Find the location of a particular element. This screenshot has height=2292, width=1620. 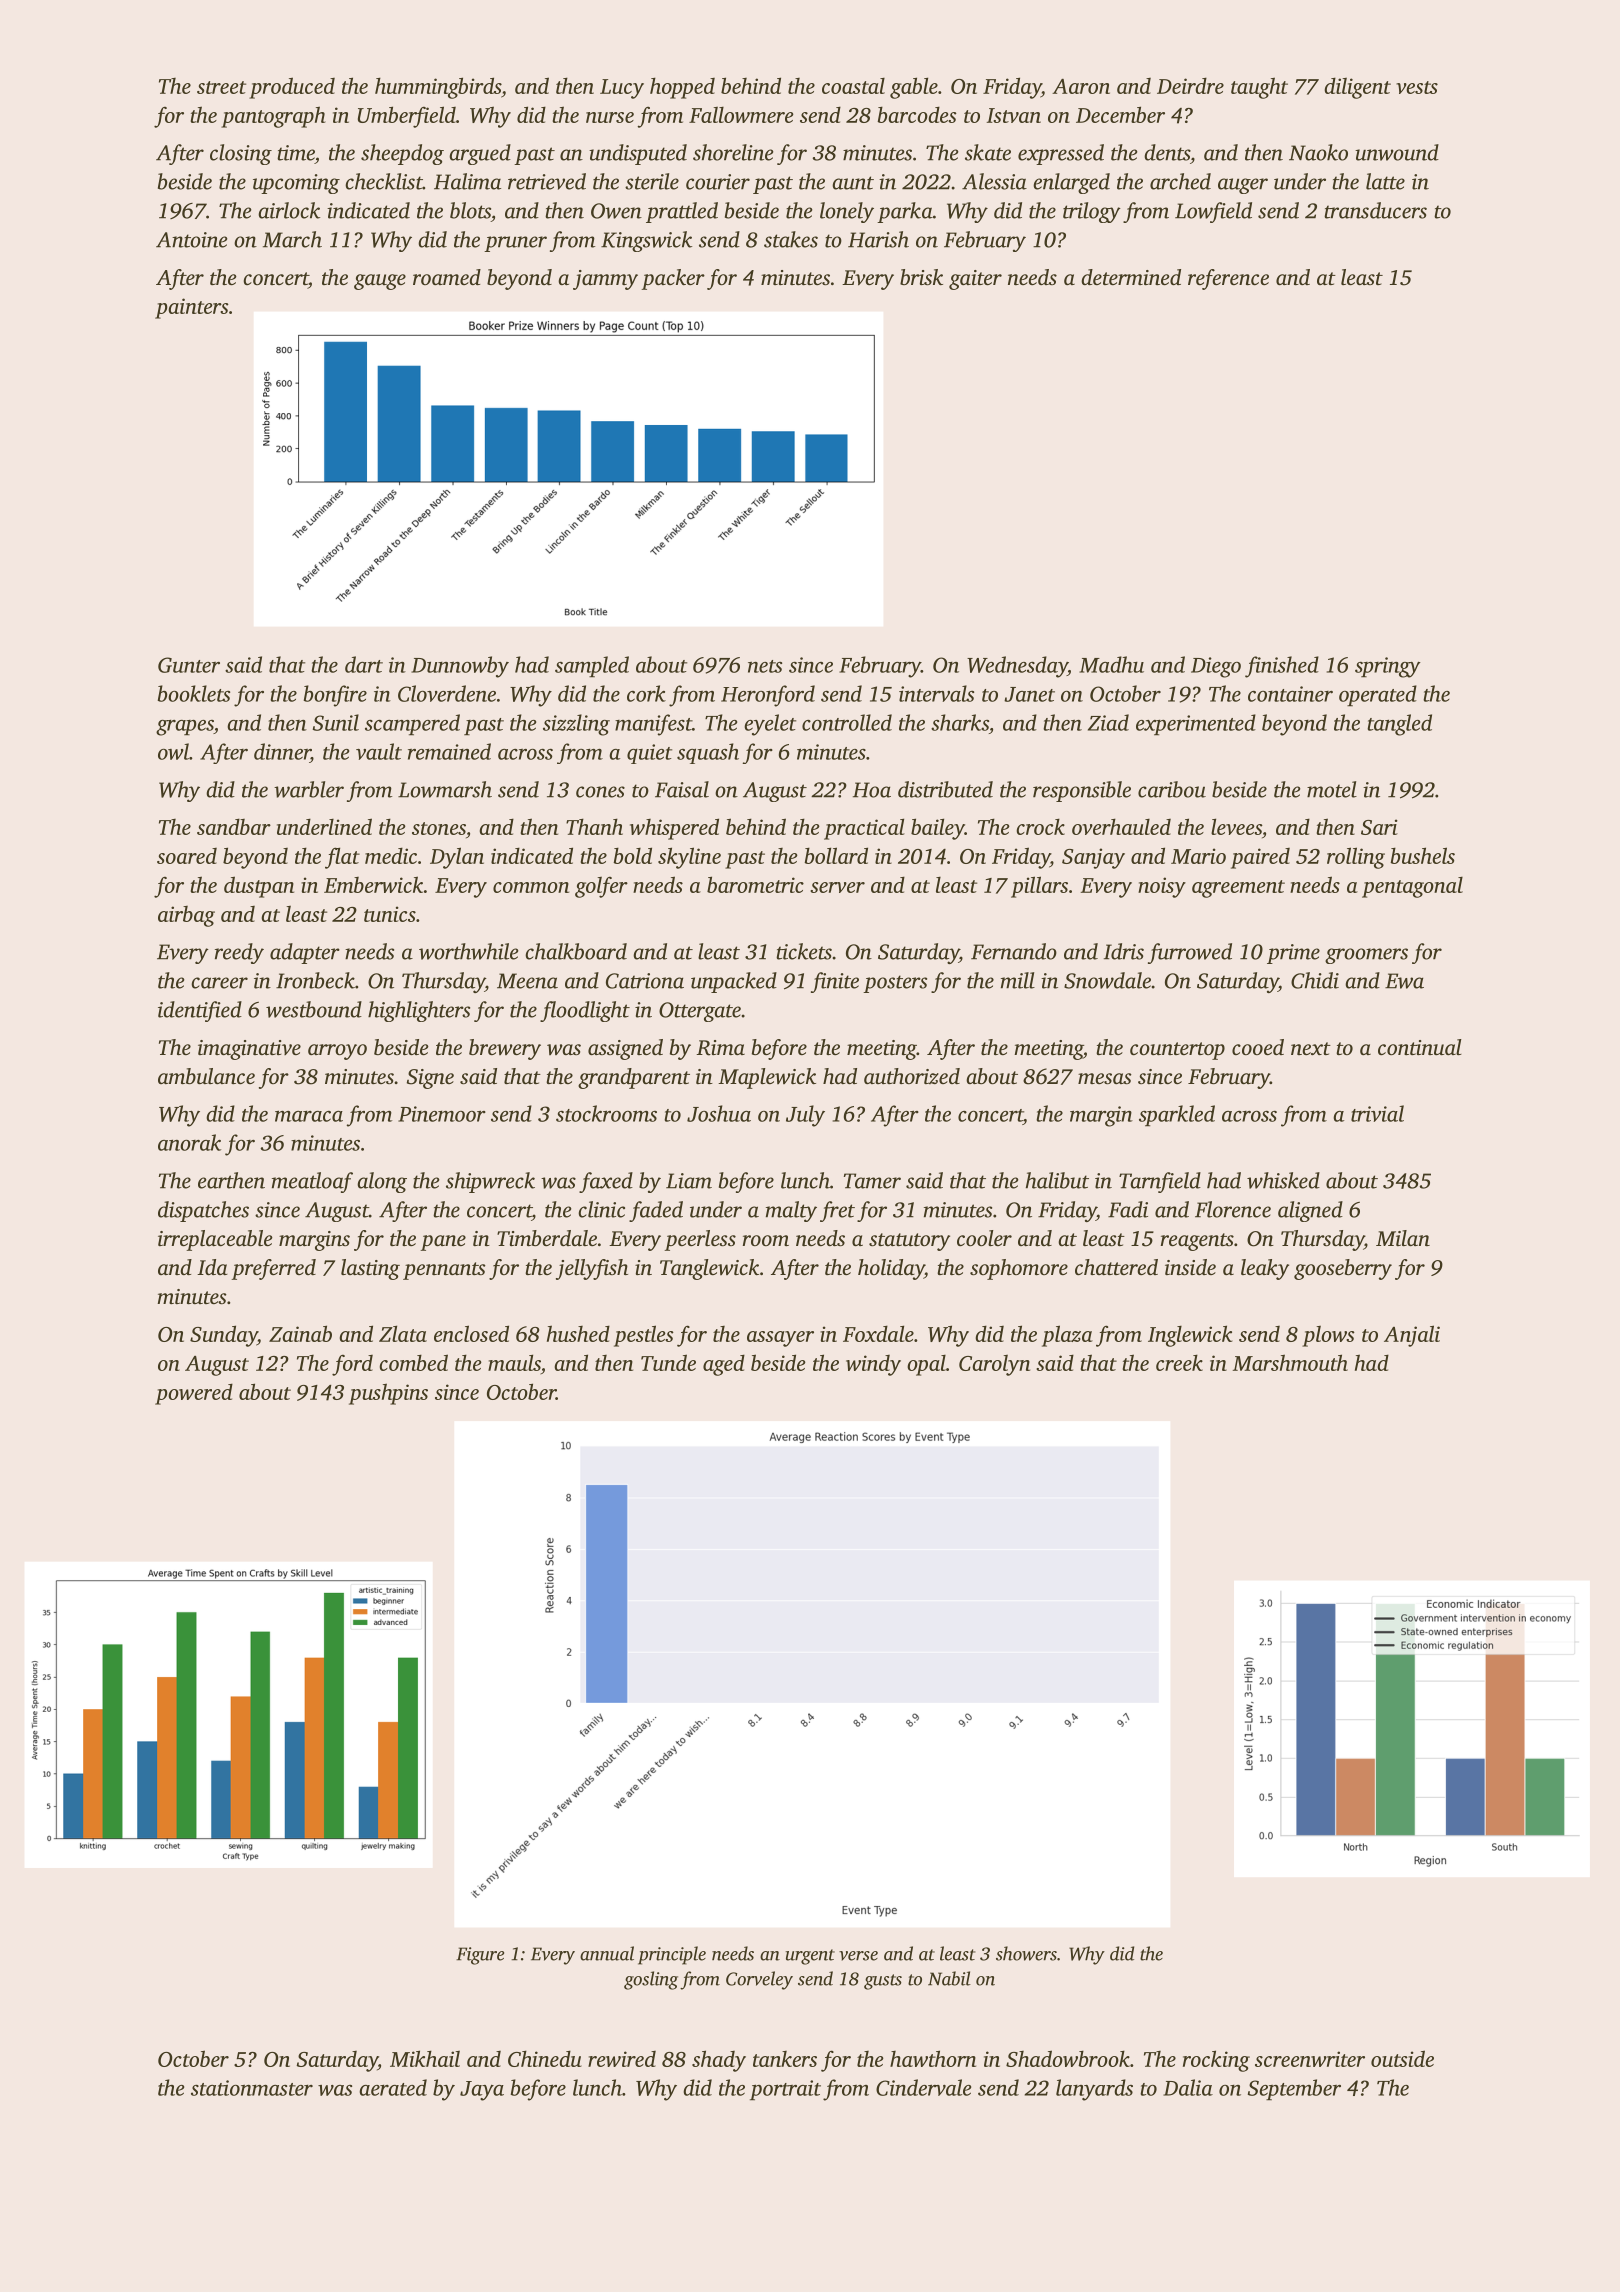

parka is located at coordinates (905, 212).
